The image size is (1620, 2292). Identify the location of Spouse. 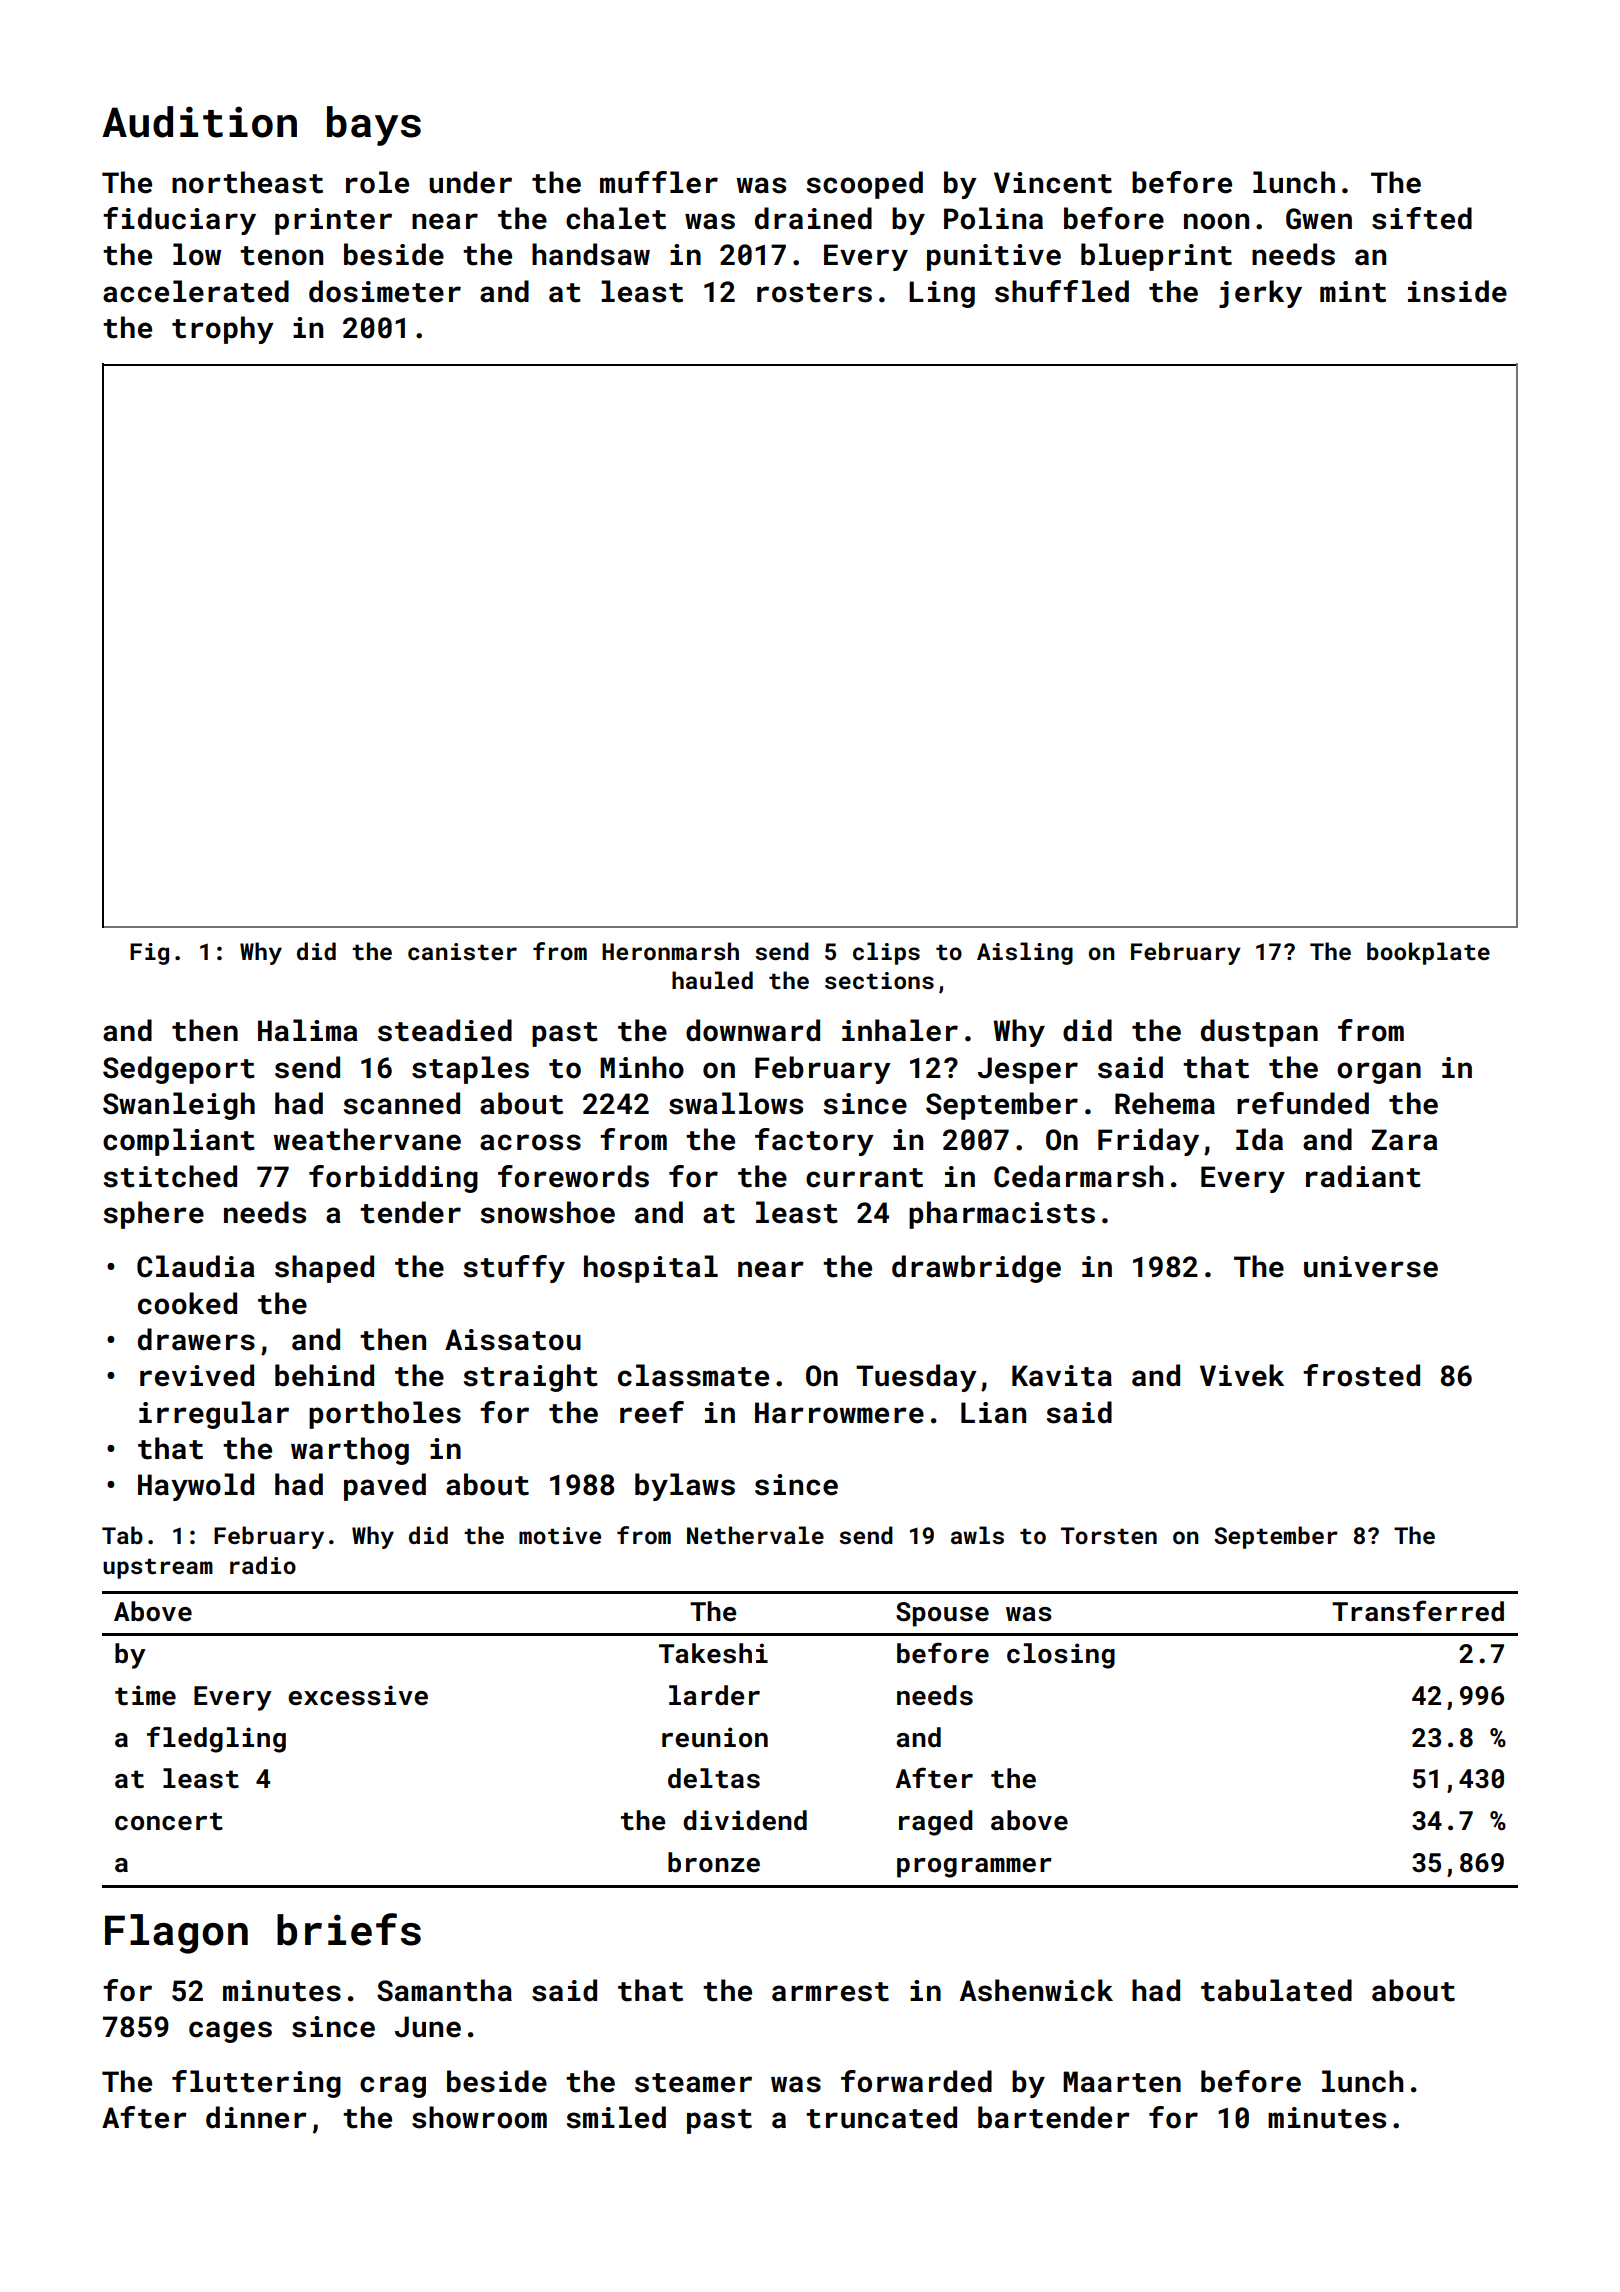
(942, 1614).
